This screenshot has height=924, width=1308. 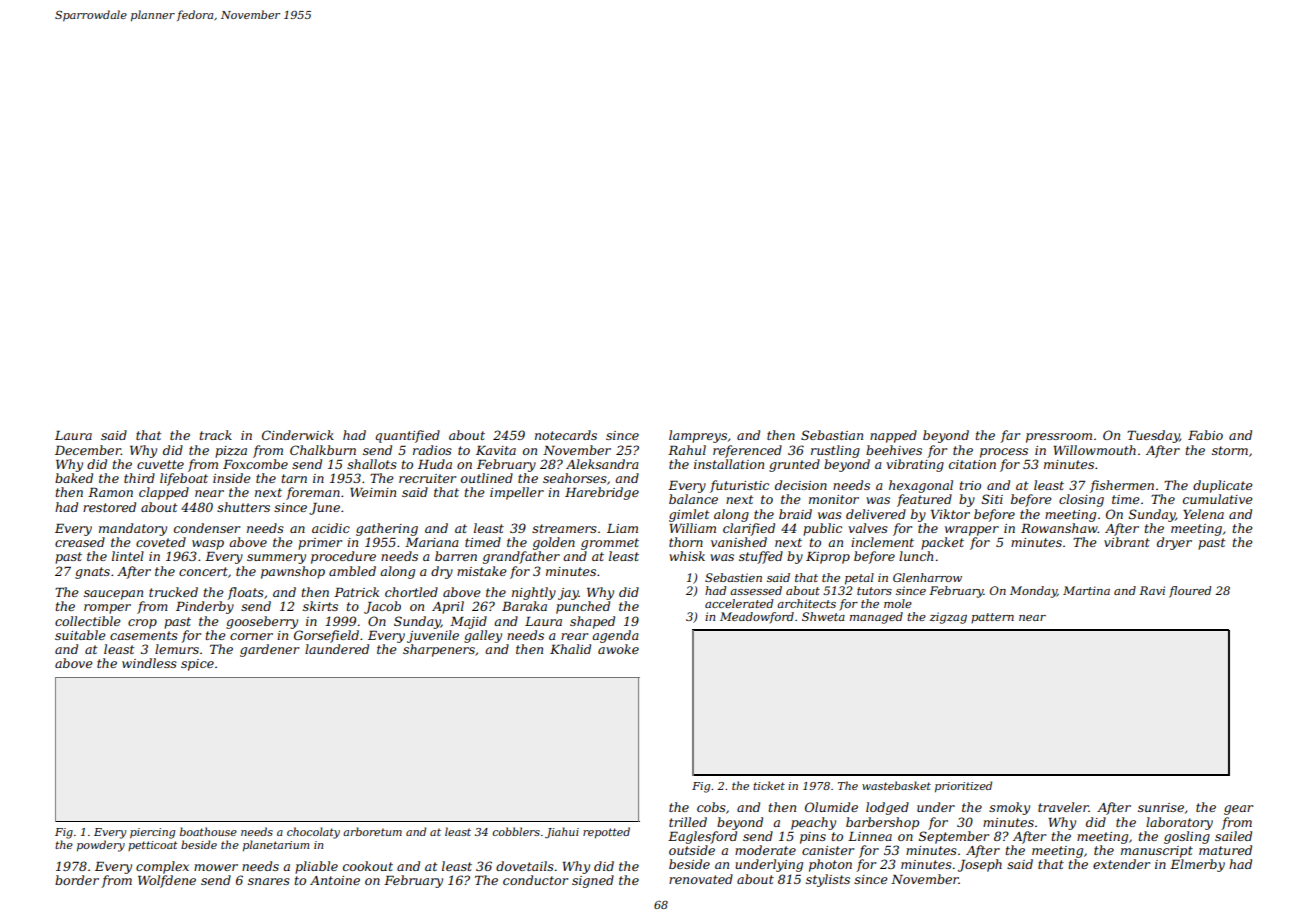 What do you see at coordinates (702, 837) in the screenshot?
I see `Eaglesford` at bounding box center [702, 837].
